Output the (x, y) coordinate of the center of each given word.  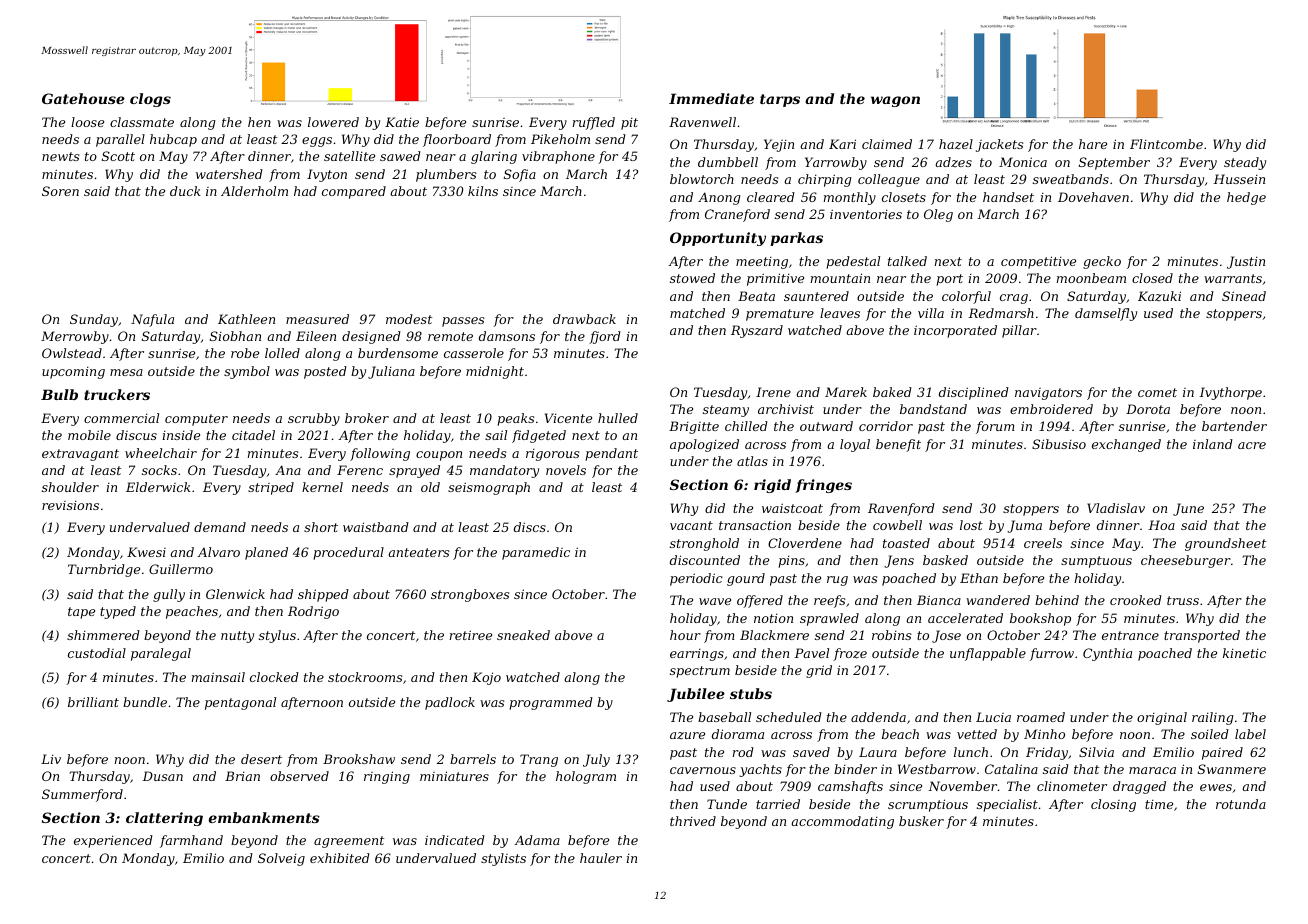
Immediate (711, 98)
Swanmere (1232, 769)
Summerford (82, 795)
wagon (895, 101)
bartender (1234, 426)
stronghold (704, 544)
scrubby (314, 419)
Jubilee (696, 695)
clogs (150, 100)
